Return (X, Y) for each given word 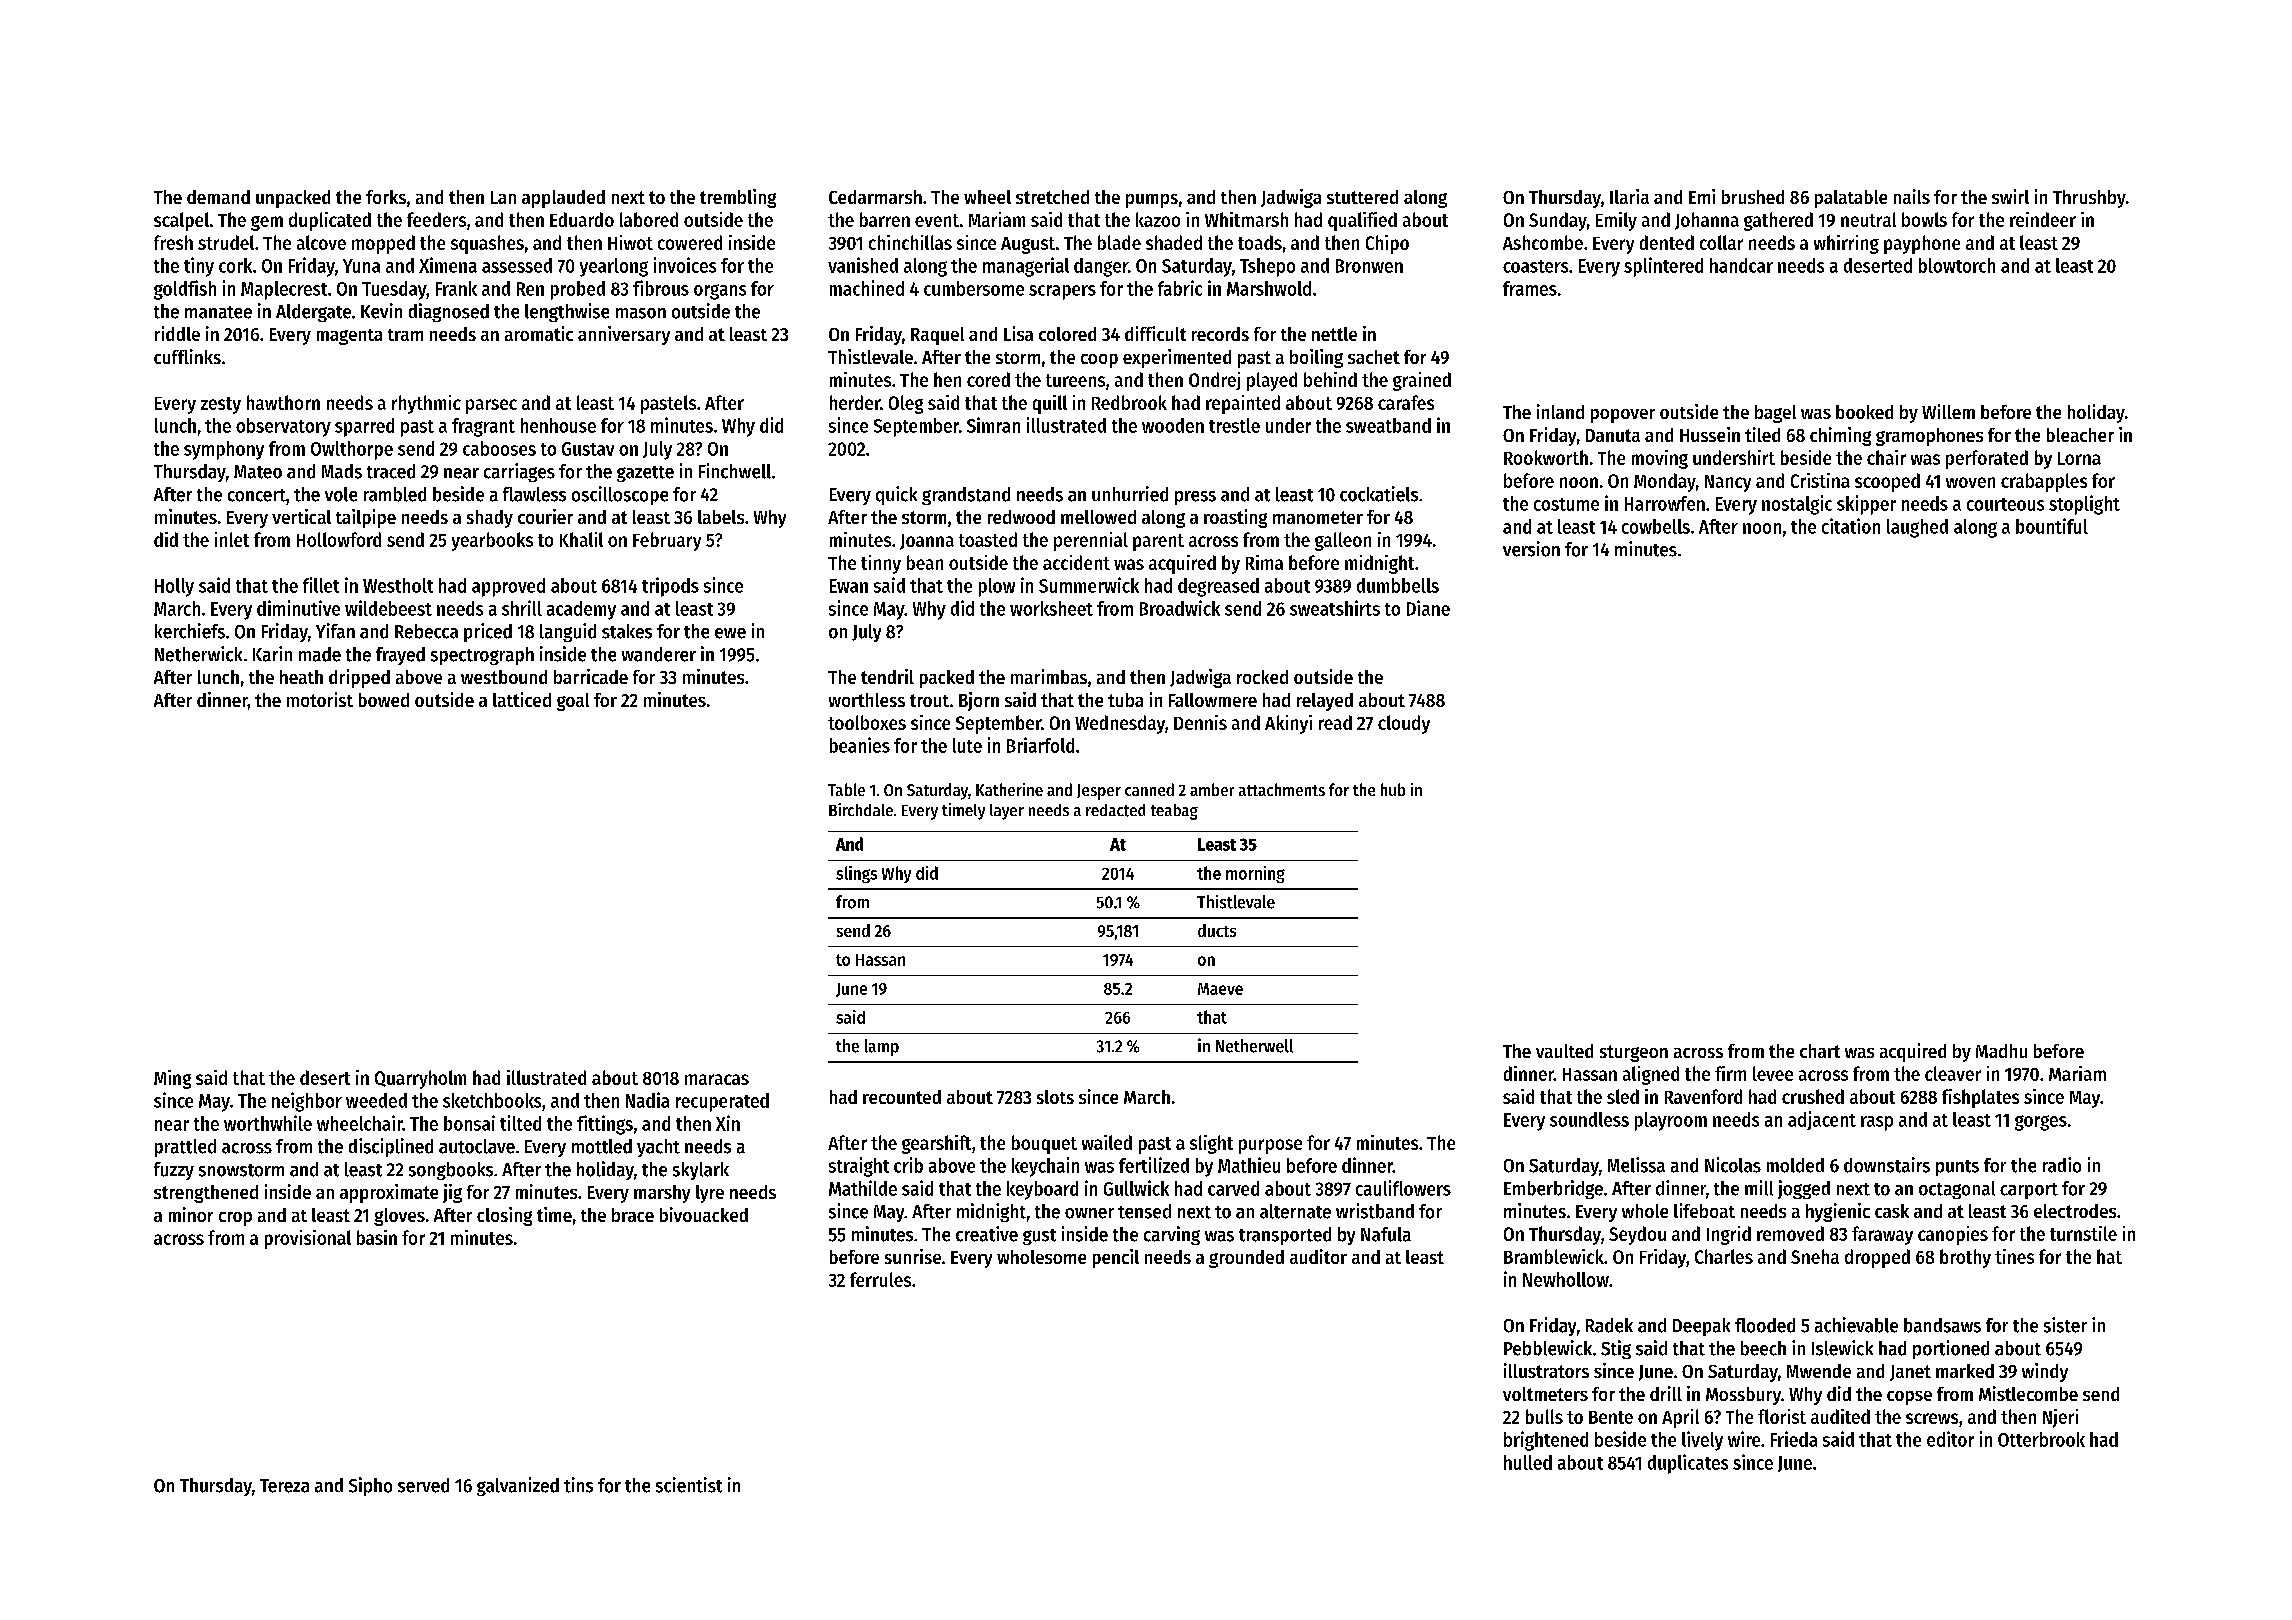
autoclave (477, 1146)
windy (2045, 1372)
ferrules (880, 1279)
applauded (563, 199)
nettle (1334, 334)
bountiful (2052, 526)
